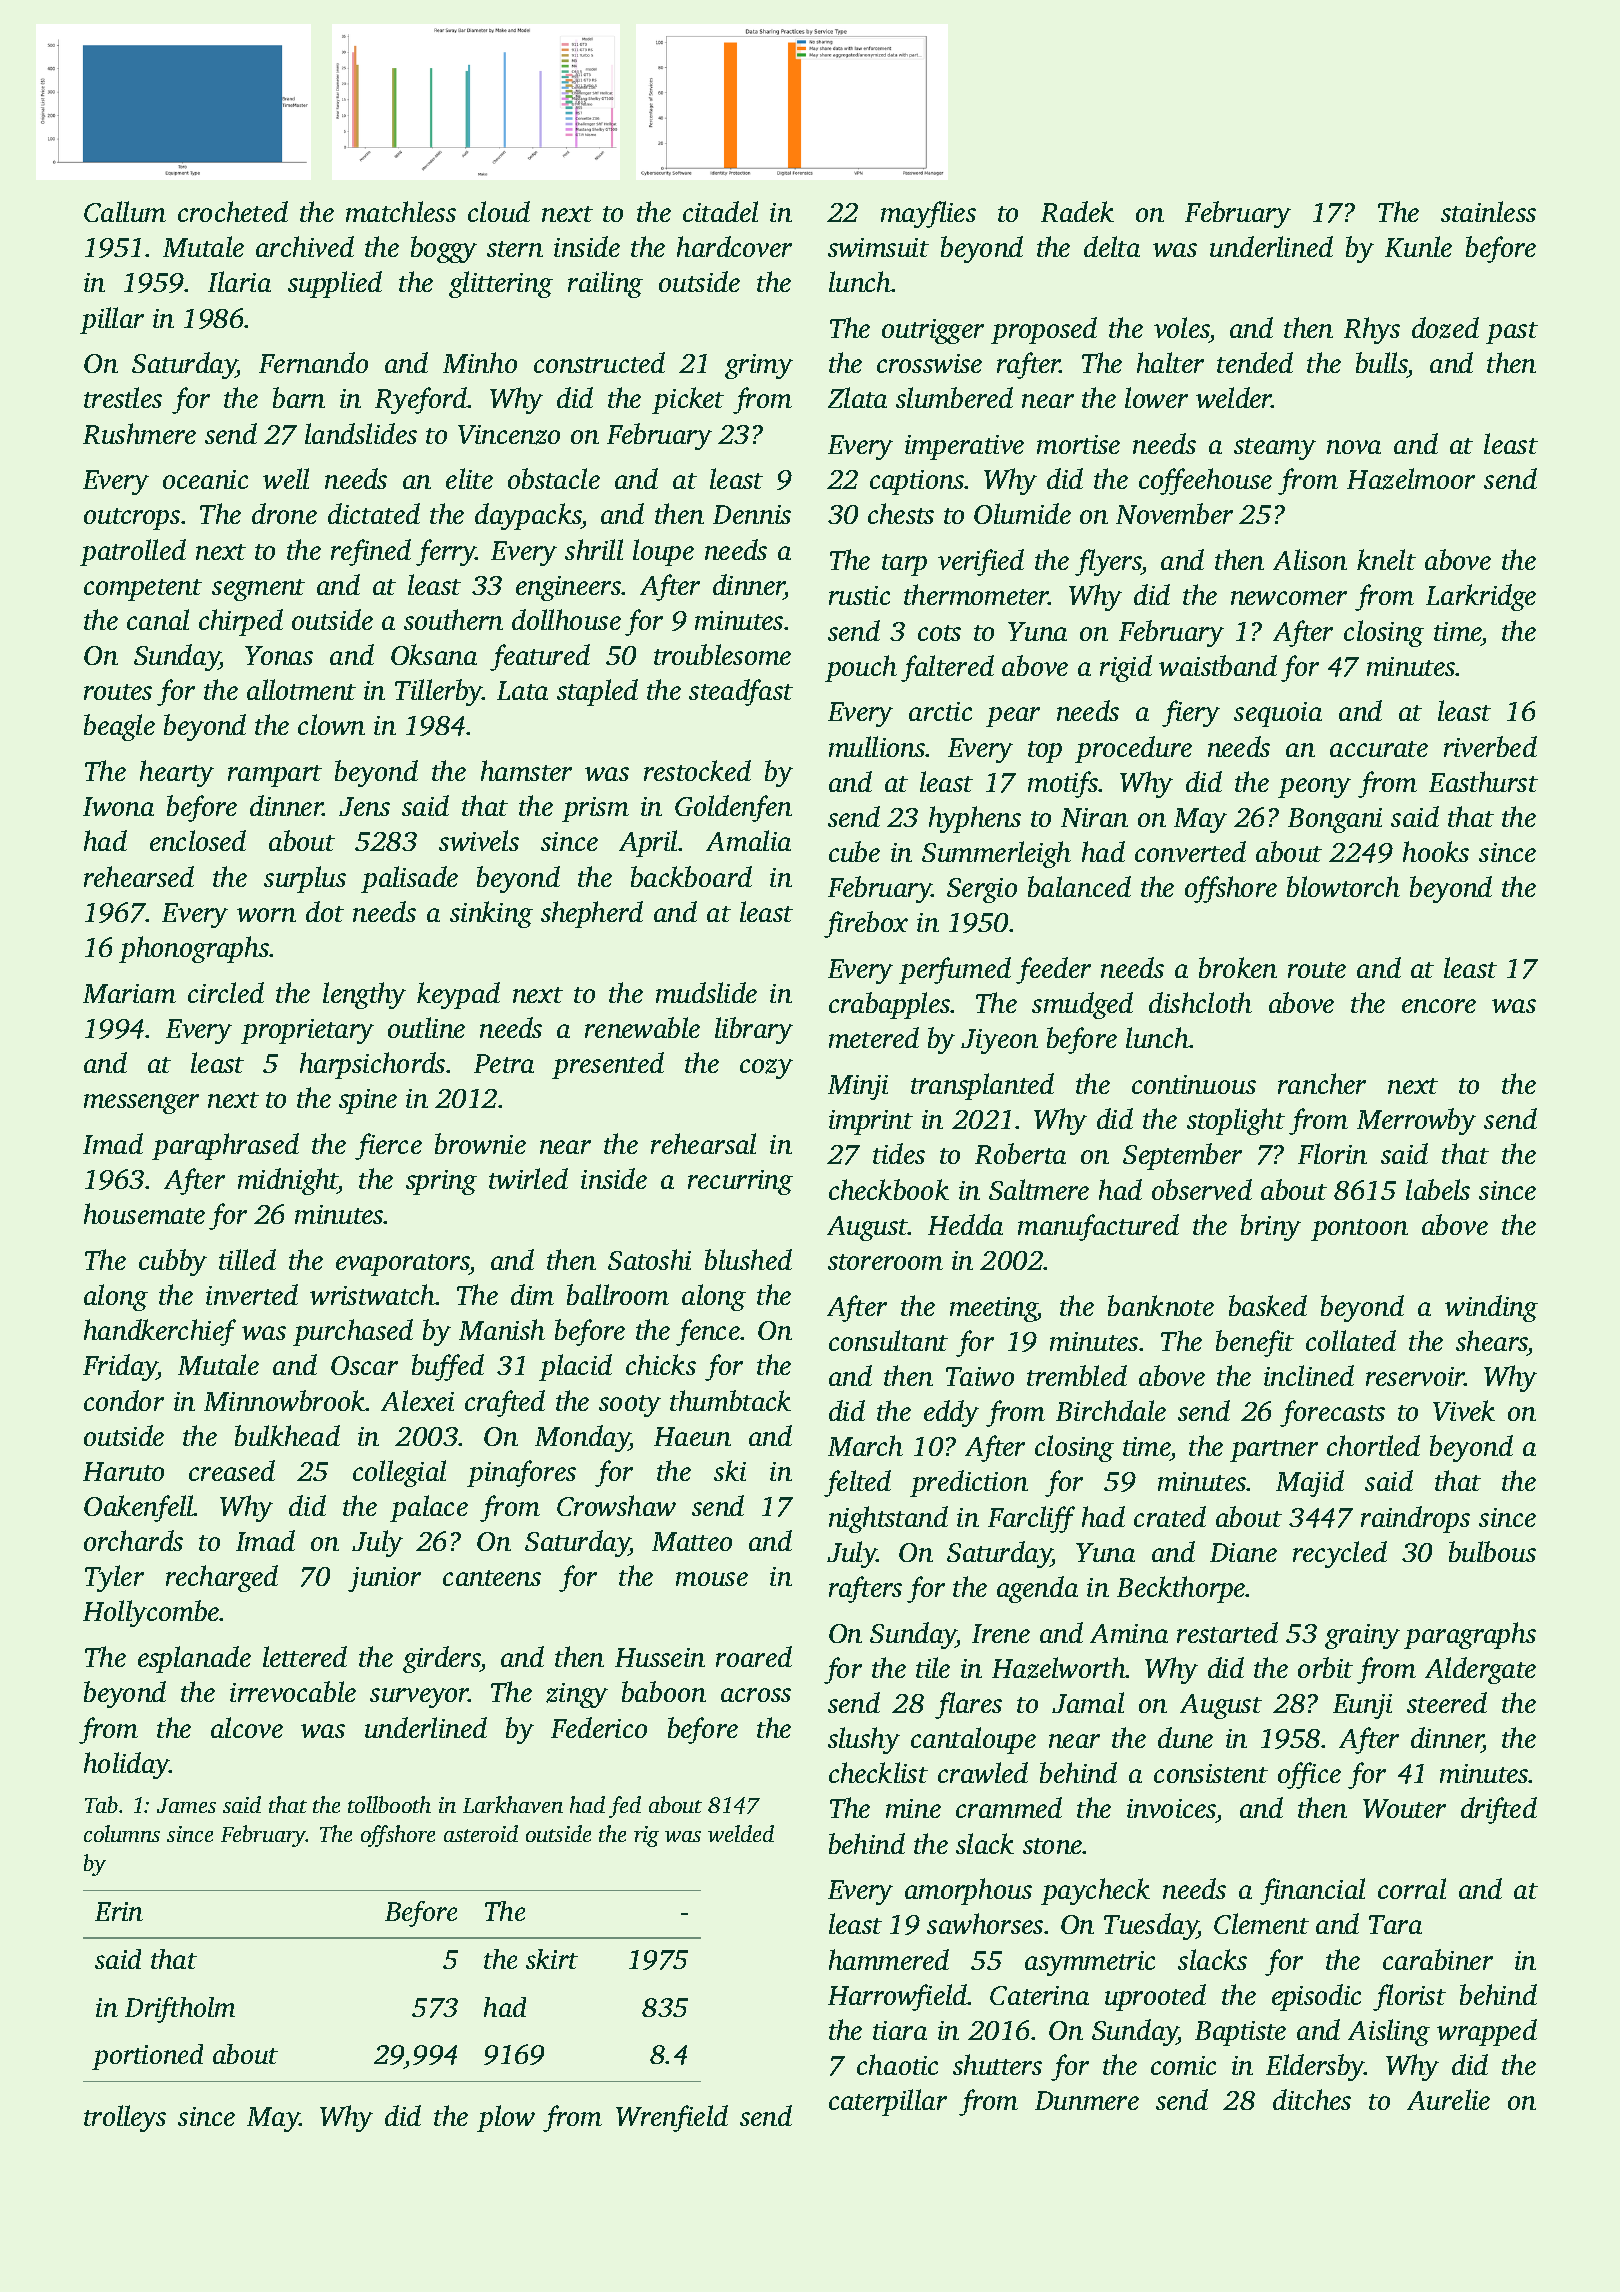  What do you see at coordinates (180, 2010) in the page?
I see `Driftholm` at bounding box center [180, 2010].
